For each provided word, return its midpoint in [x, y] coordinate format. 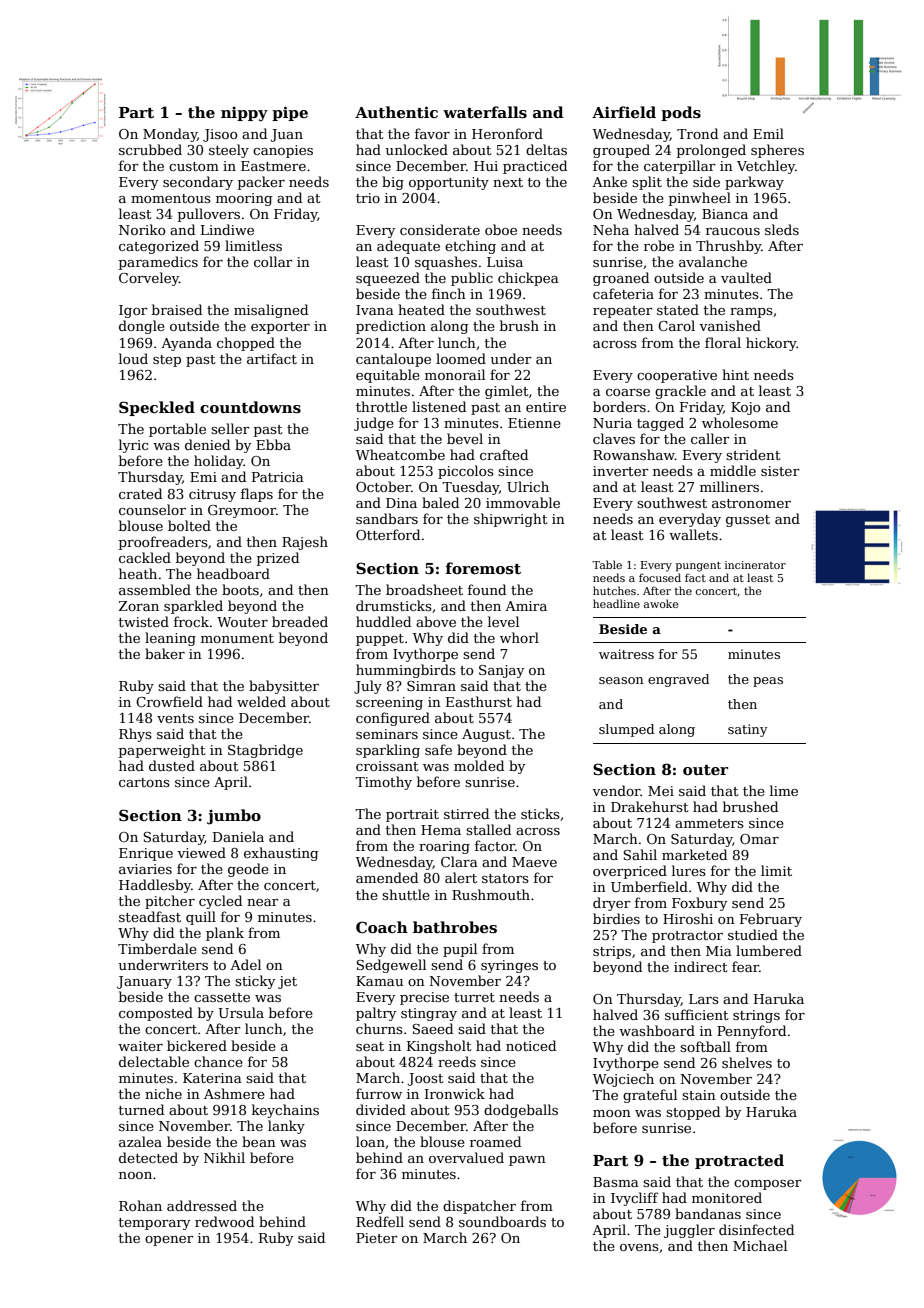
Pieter [377, 1238]
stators [505, 878]
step [167, 361]
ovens [639, 1247]
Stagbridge [265, 751]
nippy [244, 114]
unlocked [417, 149]
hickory [771, 344]
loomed [461, 358]
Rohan [140, 1205]
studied [753, 934]
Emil [768, 133]
